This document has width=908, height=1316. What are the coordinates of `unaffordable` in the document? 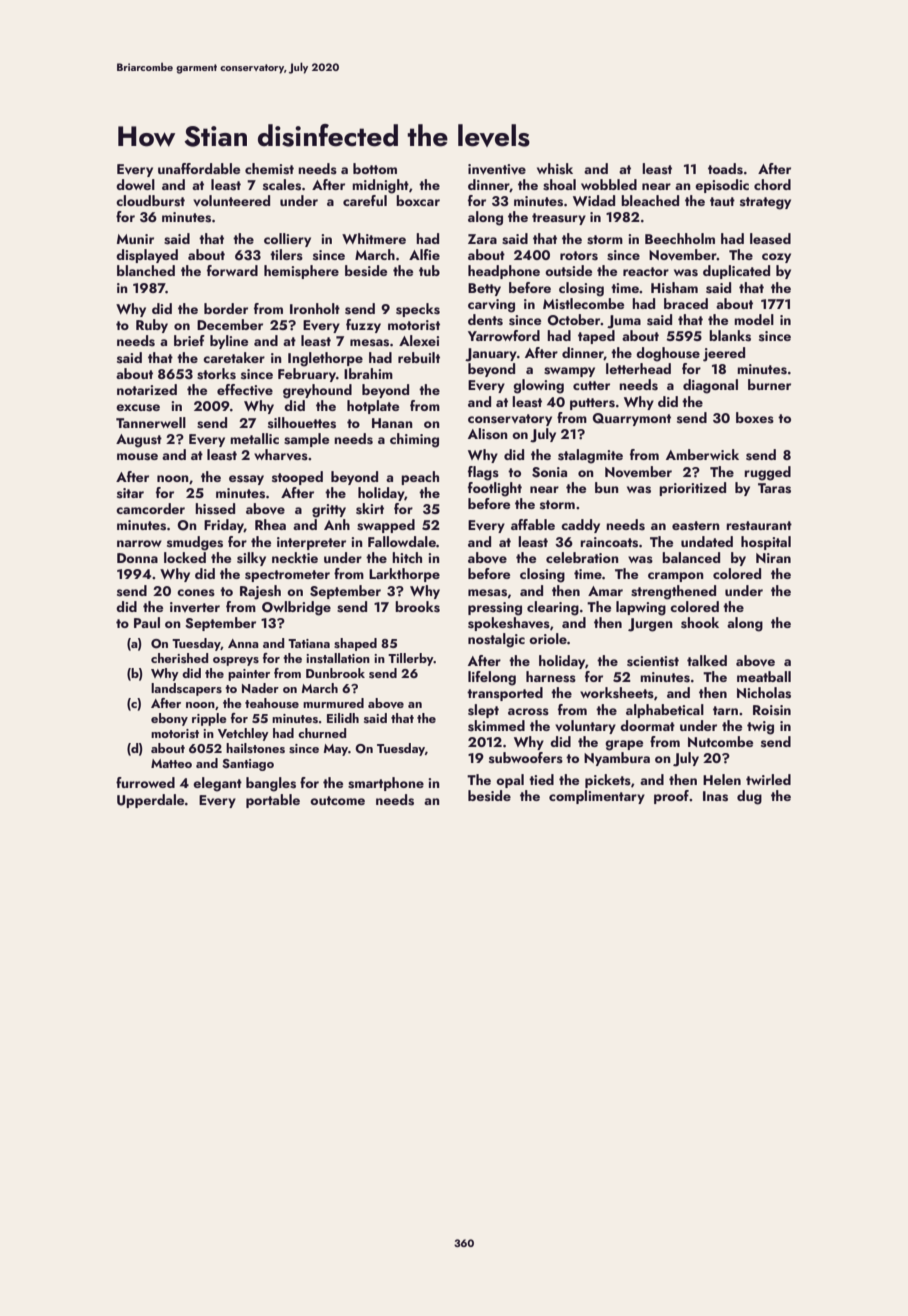 It's located at (199, 168).
